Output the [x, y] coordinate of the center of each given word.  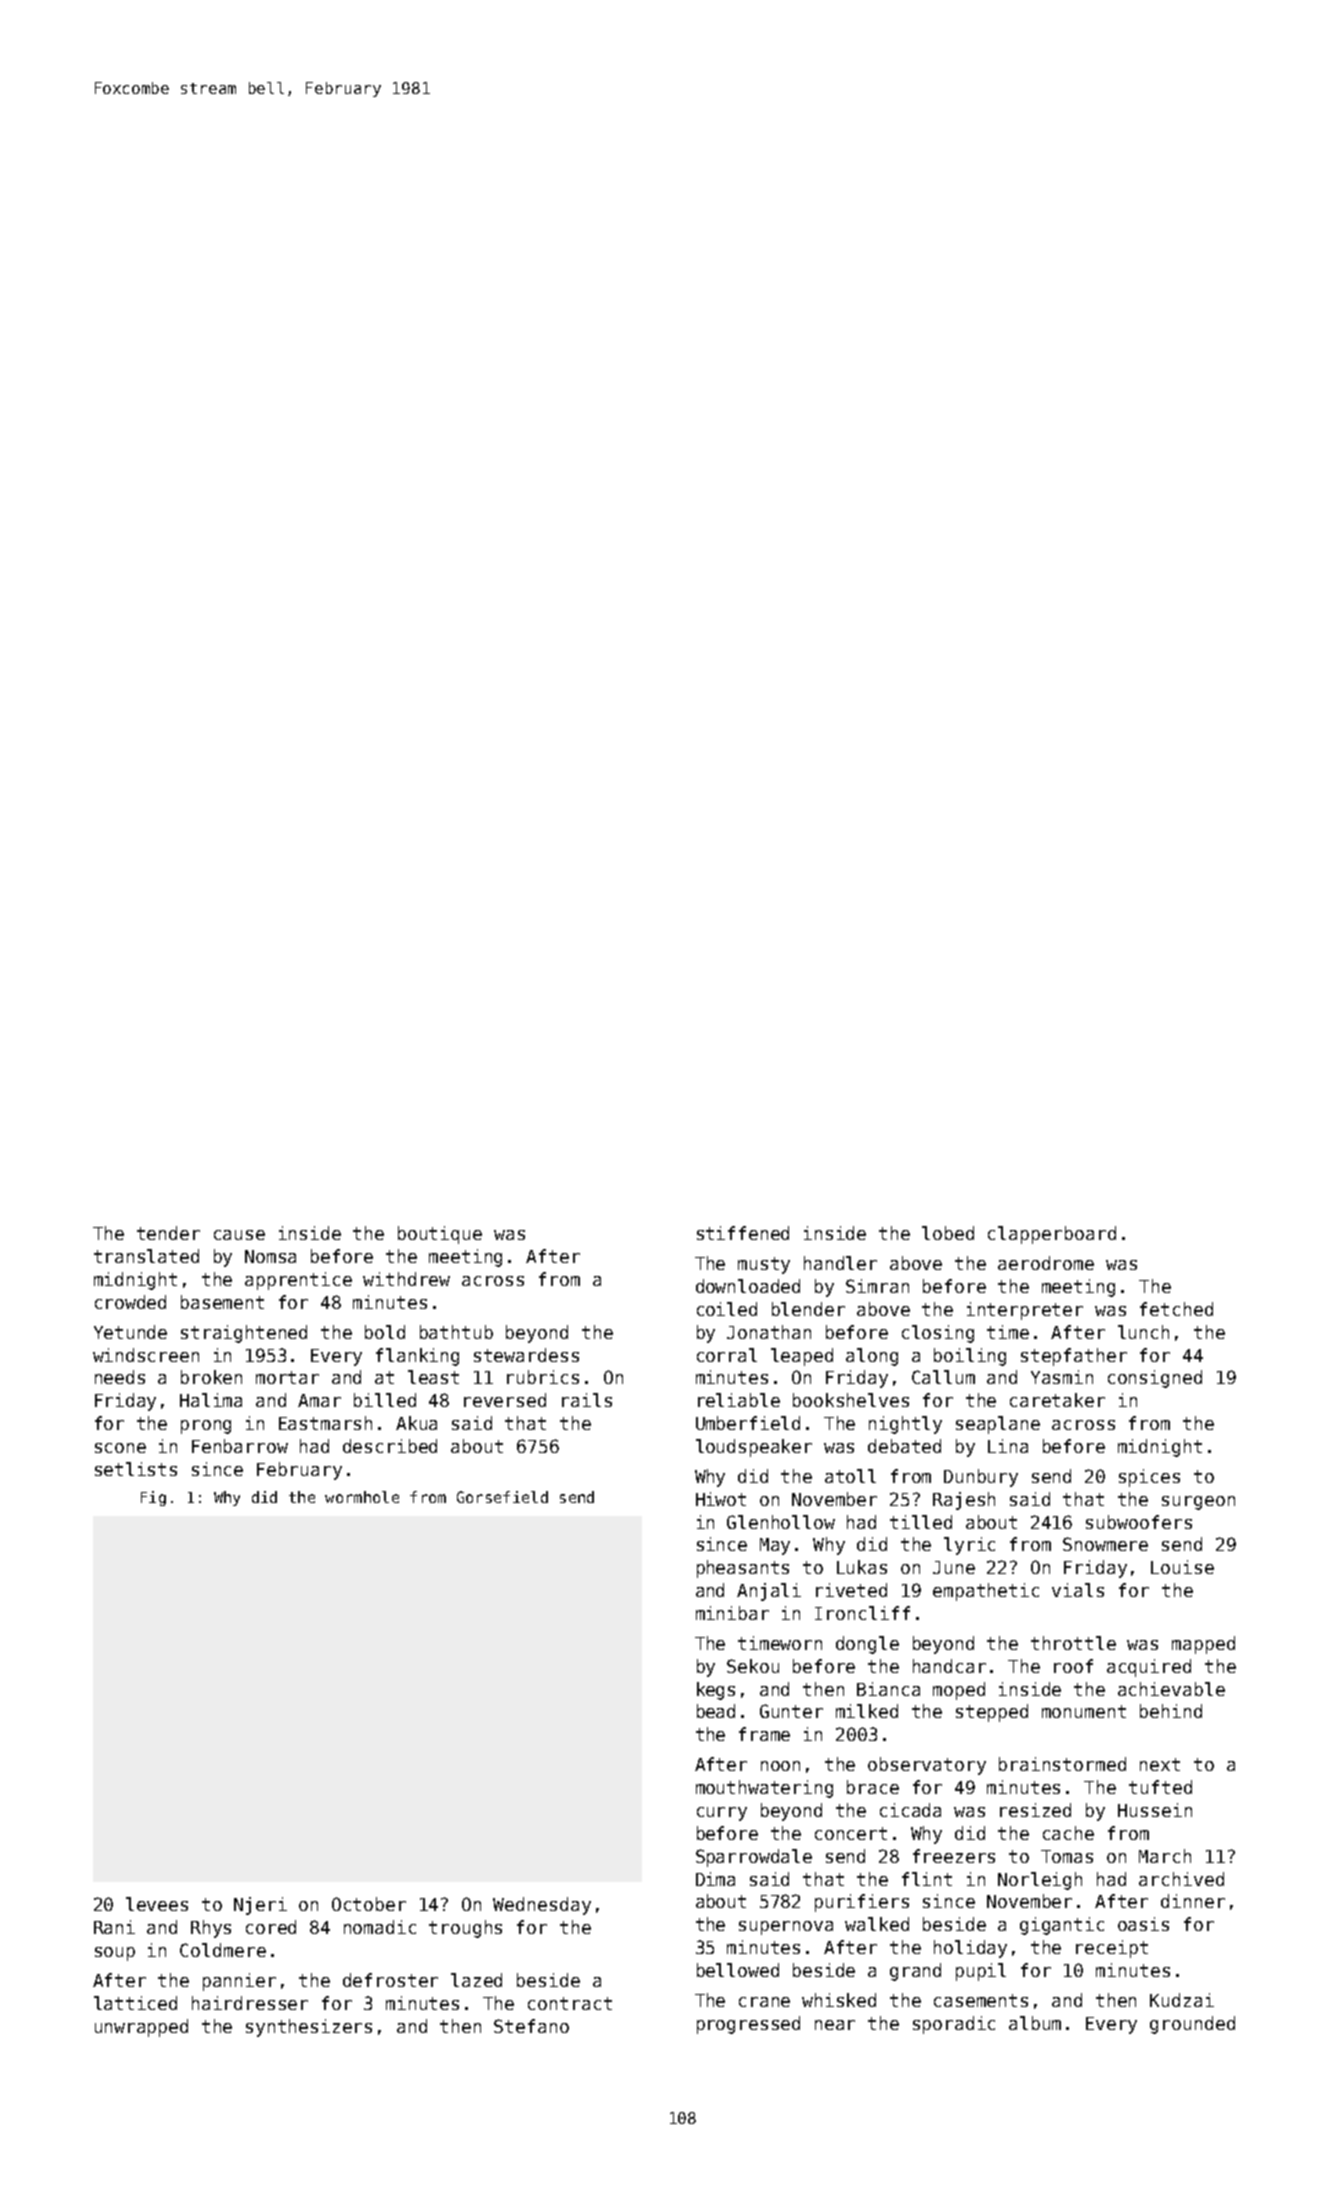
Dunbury [981, 1478]
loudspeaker [754, 1448]
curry [722, 1814]
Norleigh [1040, 1881]
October [369, 1904]
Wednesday [542, 1906]
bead [716, 1711]
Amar [319, 1400]
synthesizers [309, 2028]
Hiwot [721, 1499]
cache [1068, 1833]
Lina [1008, 1446]
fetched [1176, 1309]
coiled [727, 1309]
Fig [153, 1498]
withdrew [406, 1279]
